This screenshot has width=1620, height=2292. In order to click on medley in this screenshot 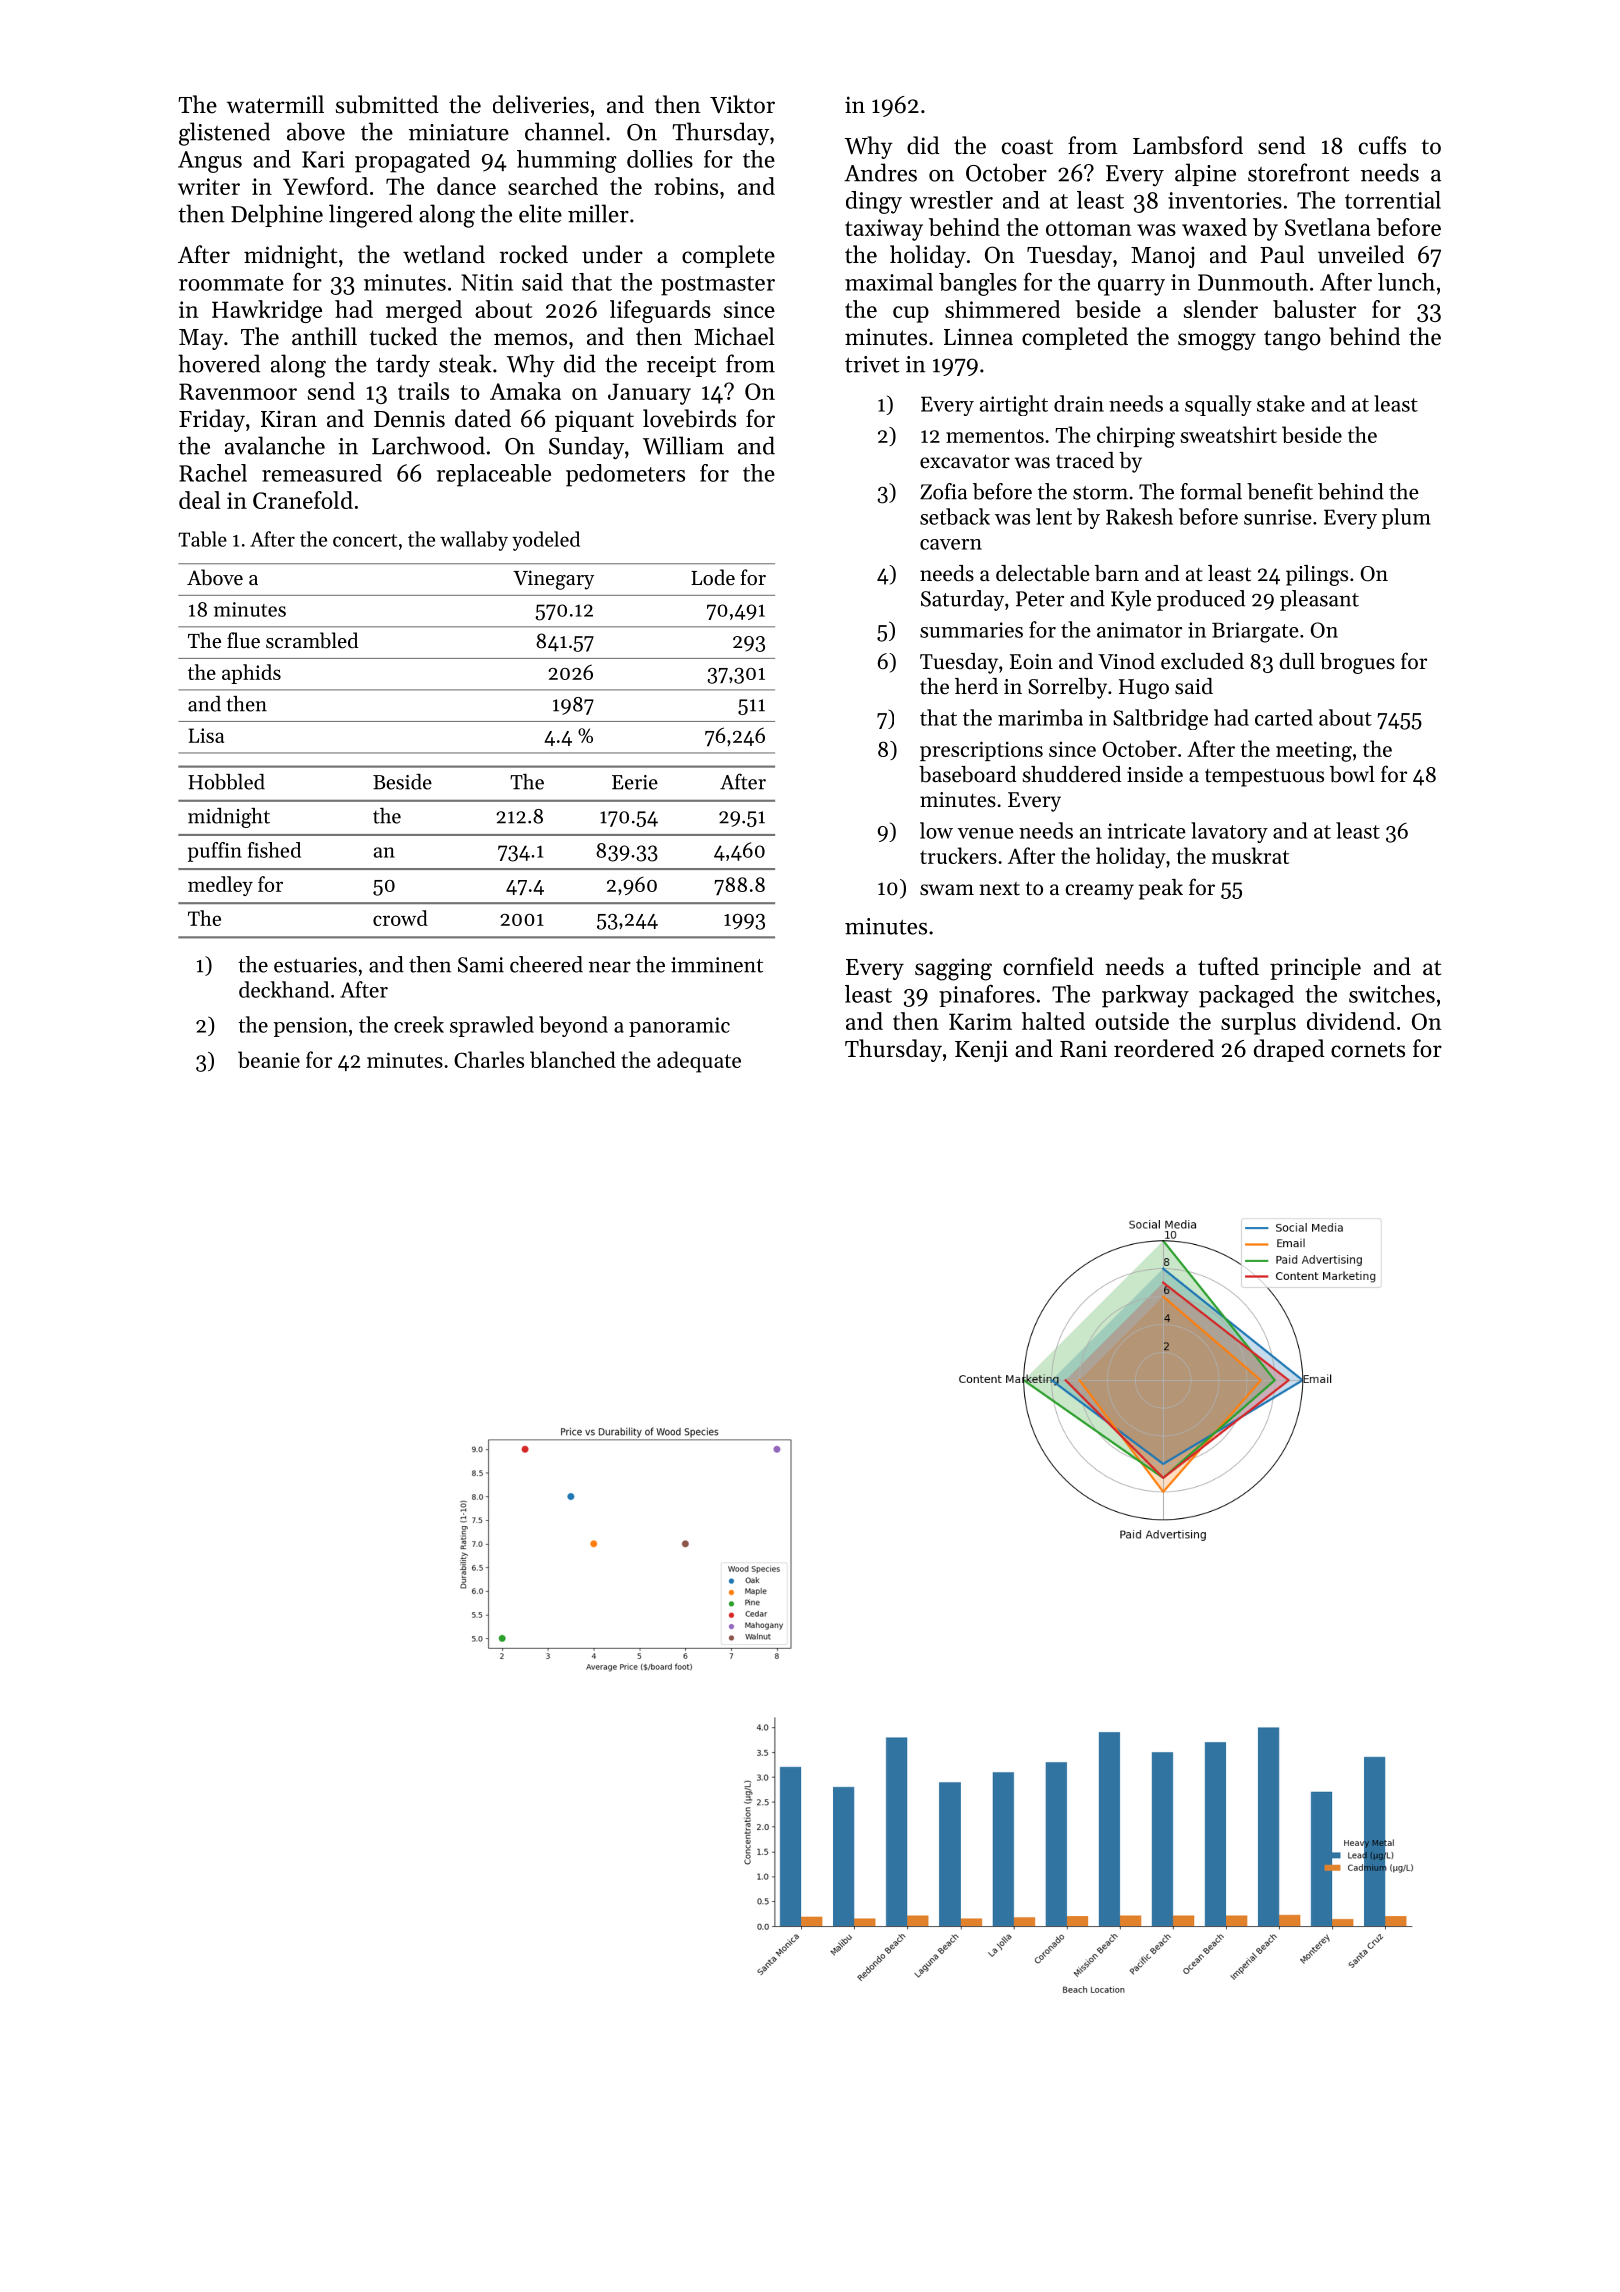, I will do `click(220, 886)`.
